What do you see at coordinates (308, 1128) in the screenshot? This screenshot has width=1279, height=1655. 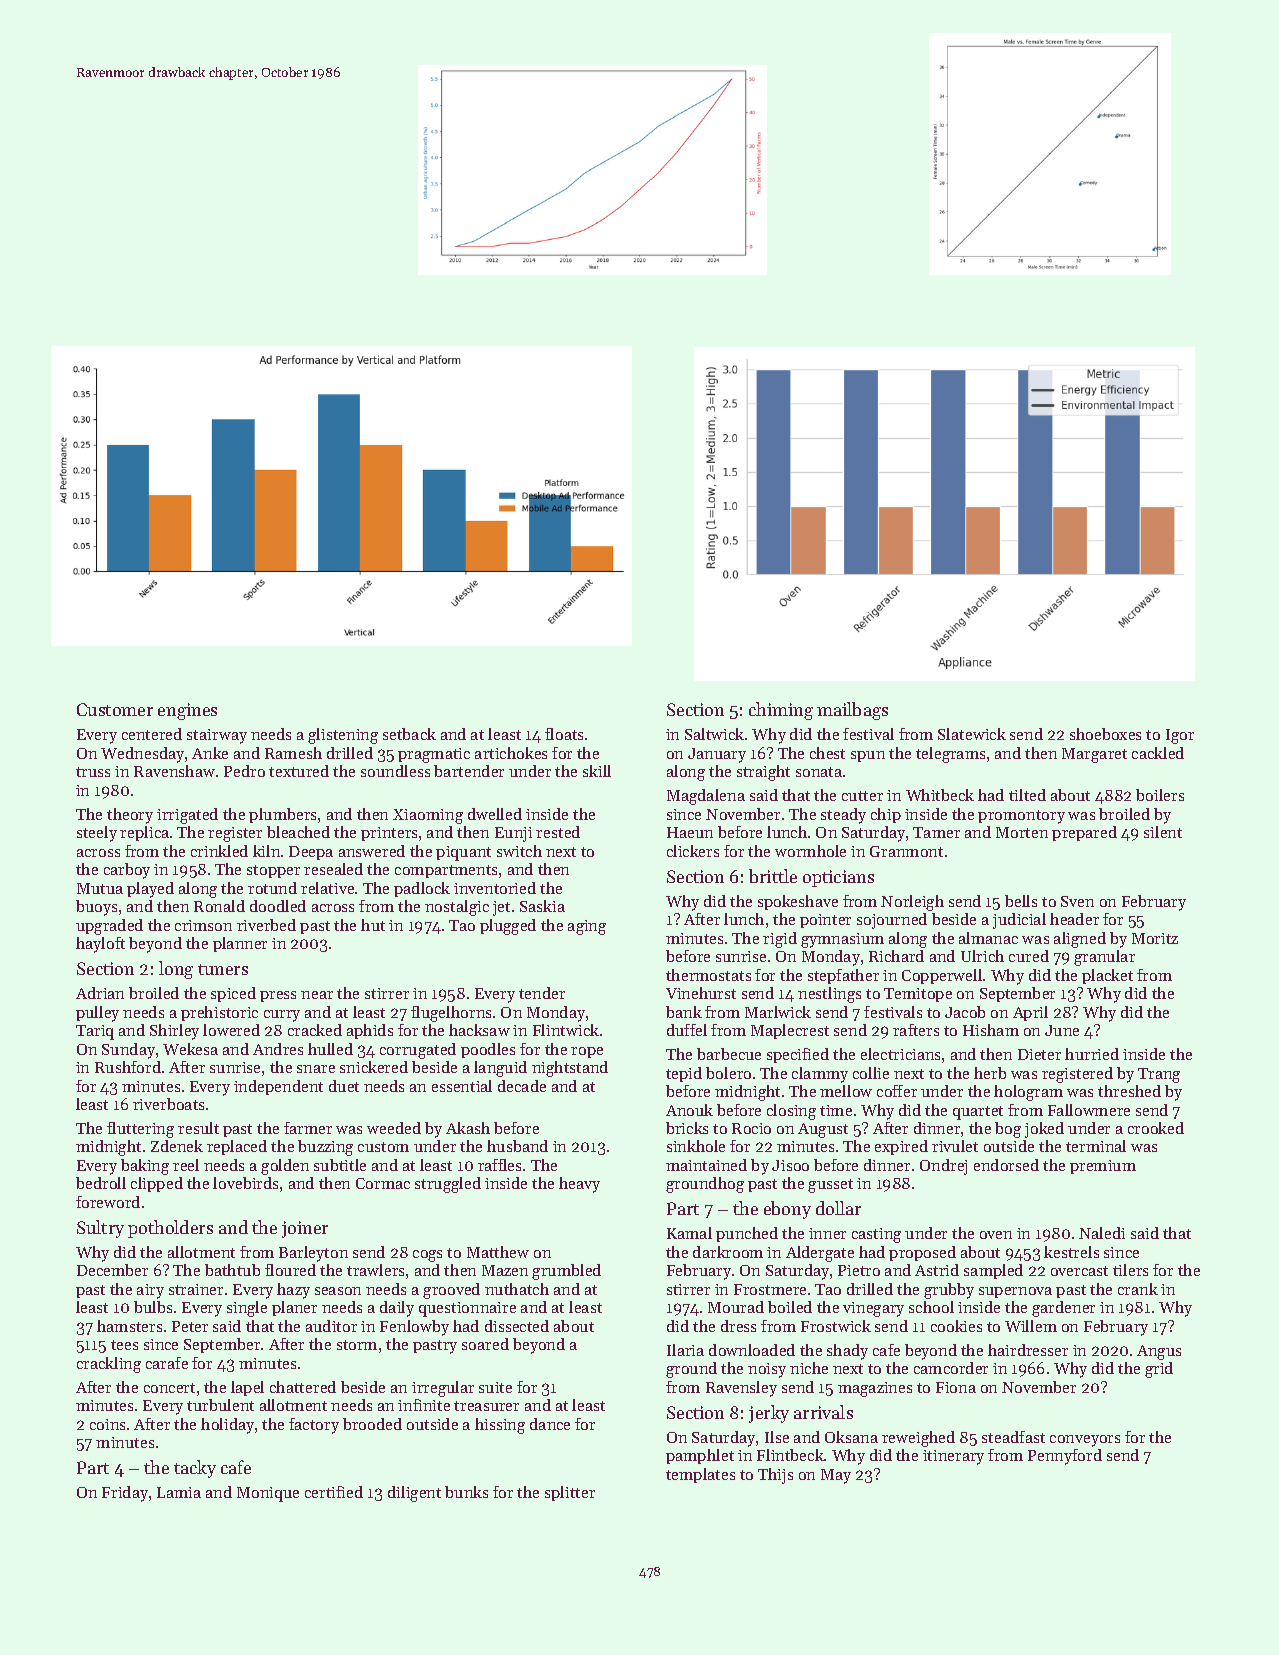 I see `farmer` at bounding box center [308, 1128].
